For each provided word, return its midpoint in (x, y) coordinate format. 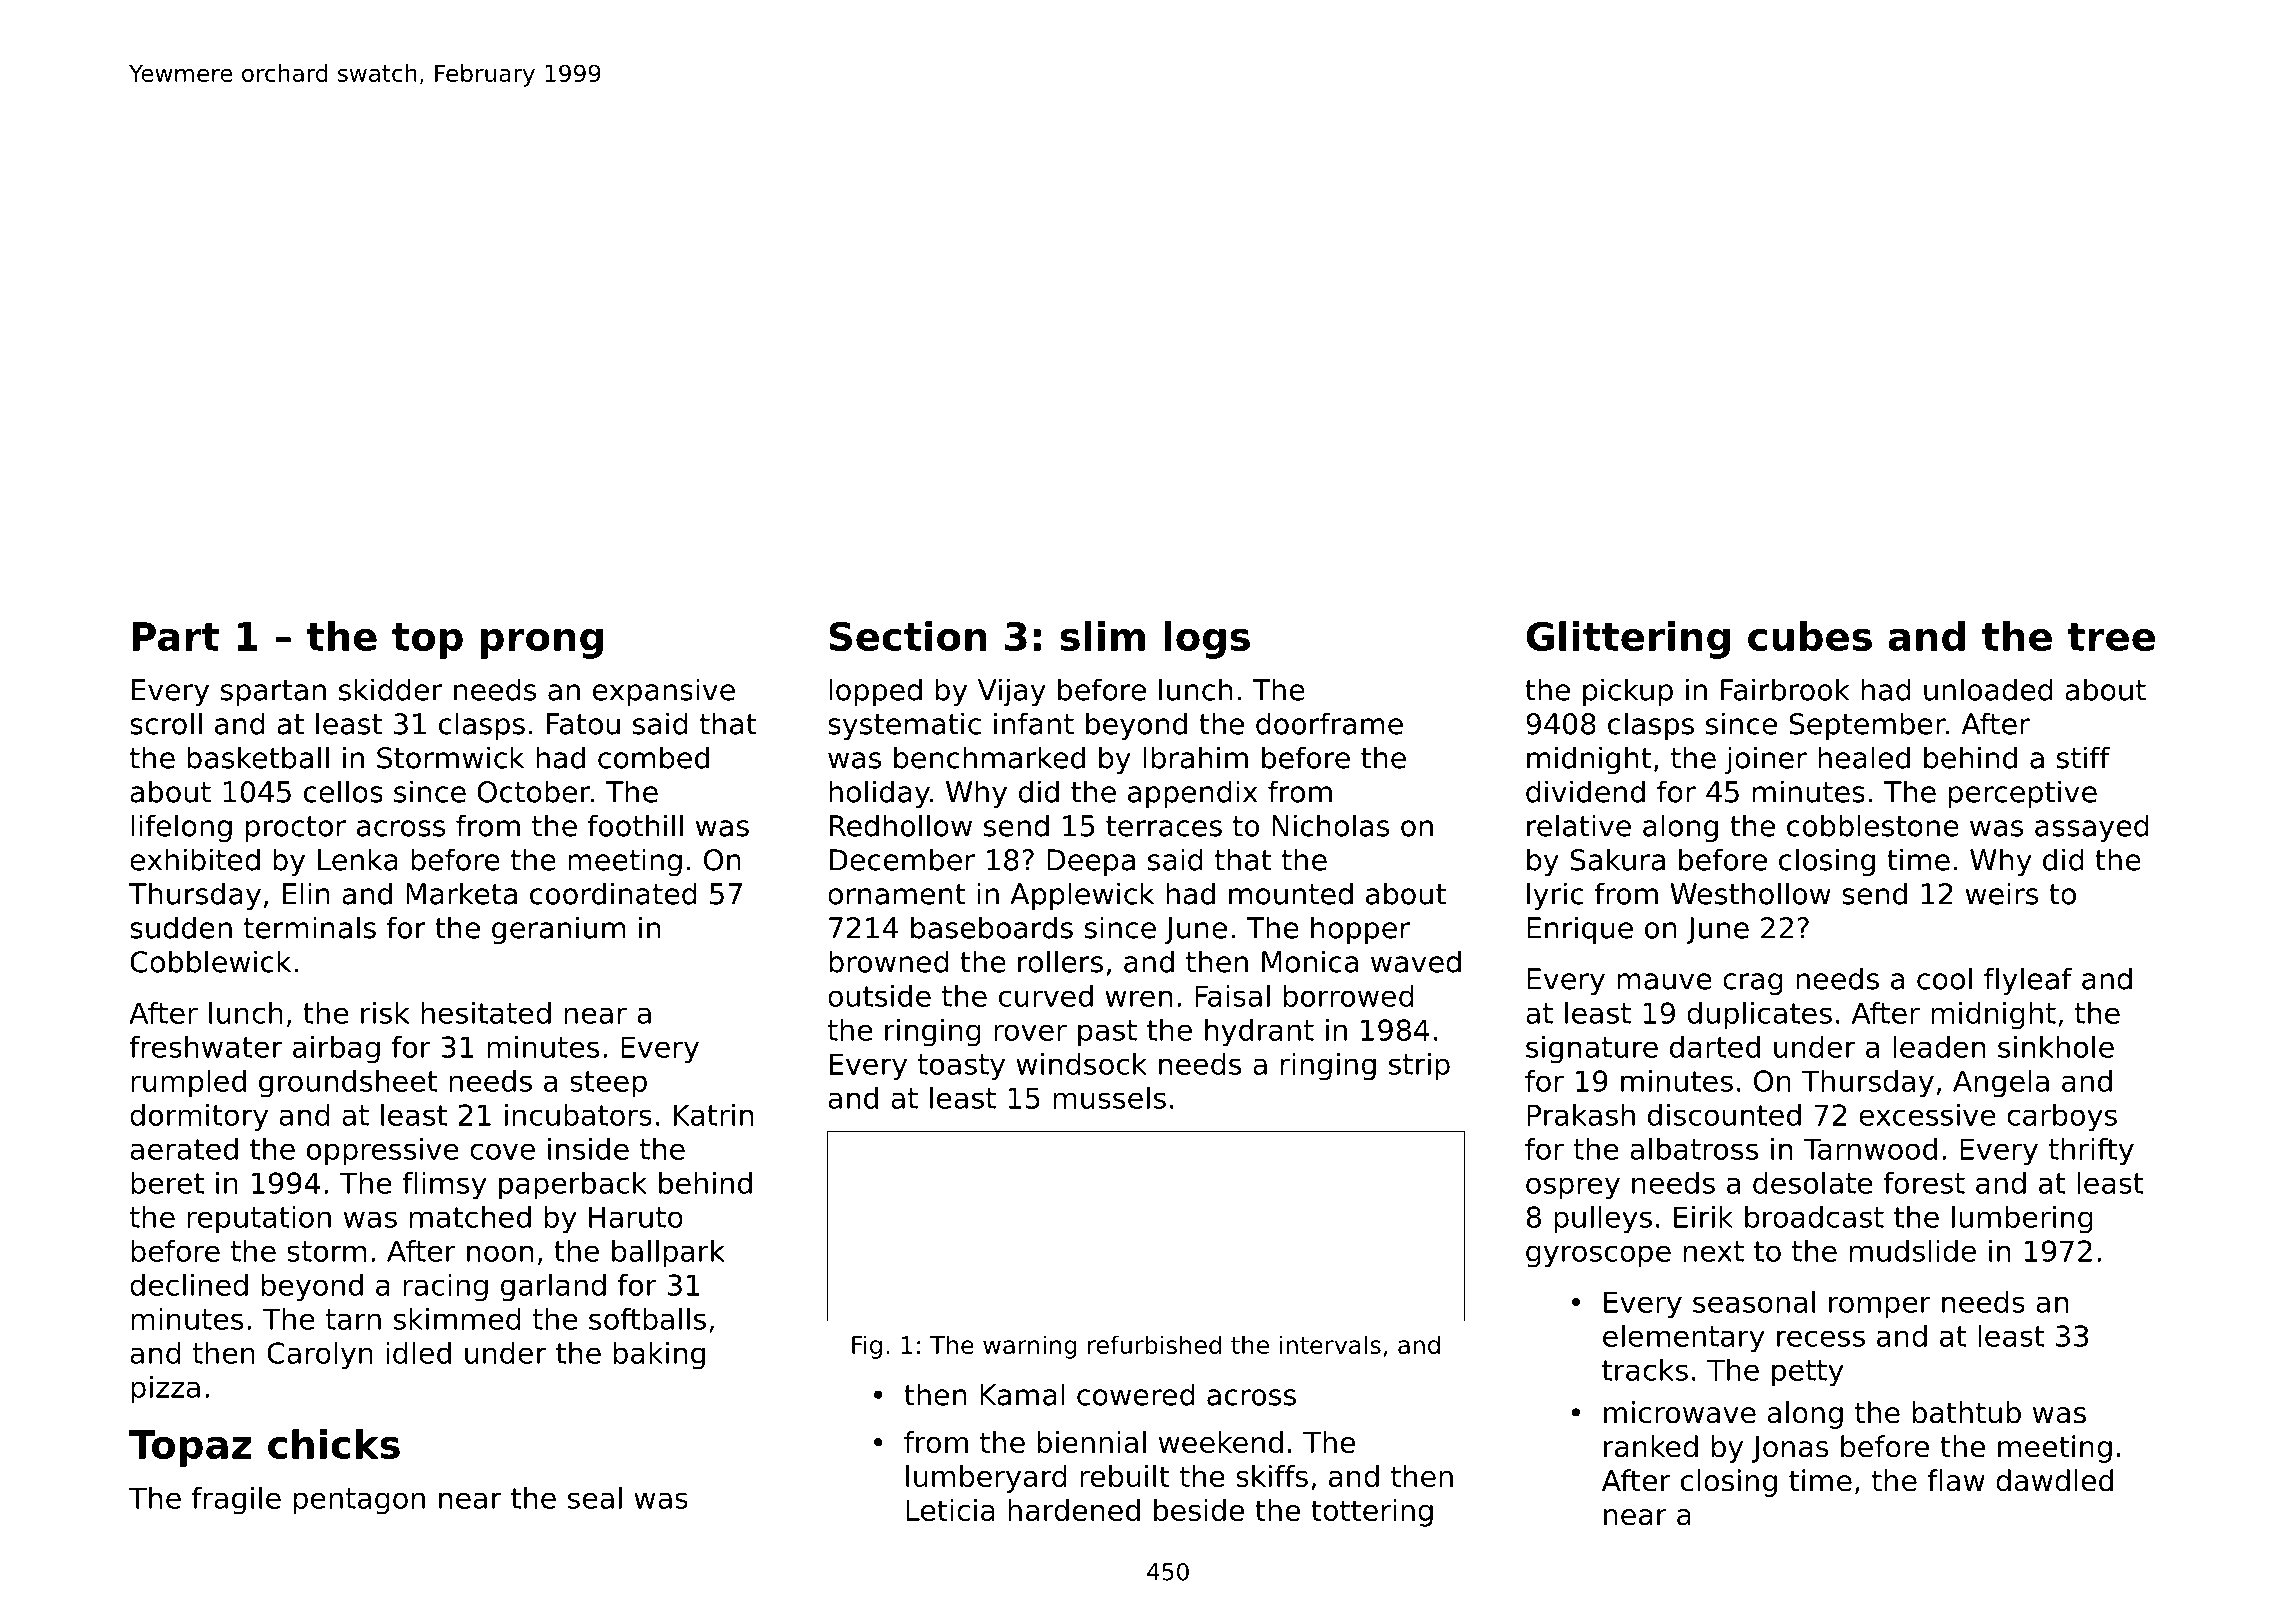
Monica (1310, 961)
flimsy (444, 1186)
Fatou (583, 724)
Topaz (190, 1448)
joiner (1766, 760)
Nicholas (1330, 825)
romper (1880, 1307)
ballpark (668, 1254)
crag (1753, 984)
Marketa (461, 893)
